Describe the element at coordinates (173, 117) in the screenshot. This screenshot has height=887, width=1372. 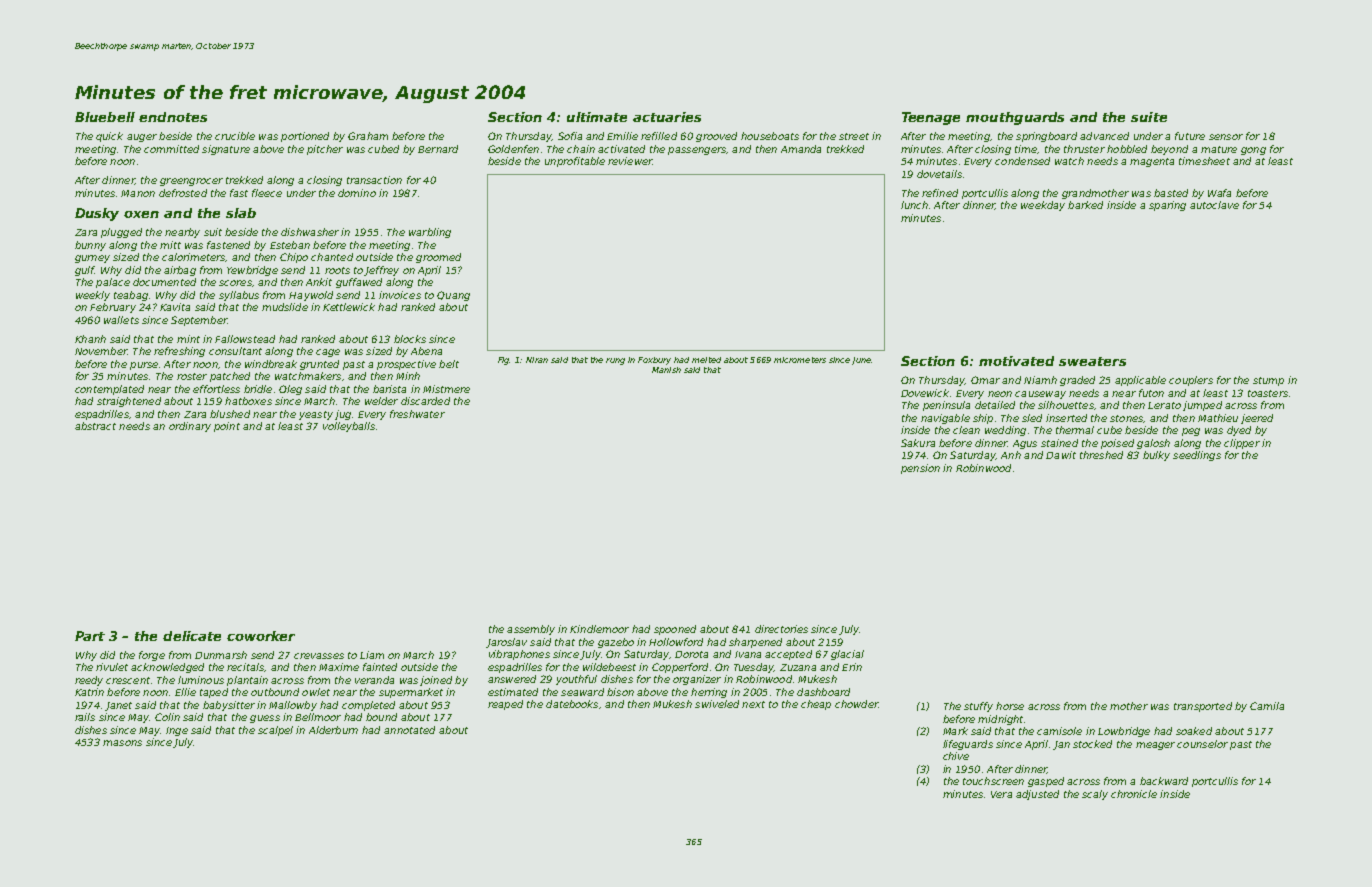
I see `endnotes` at that location.
